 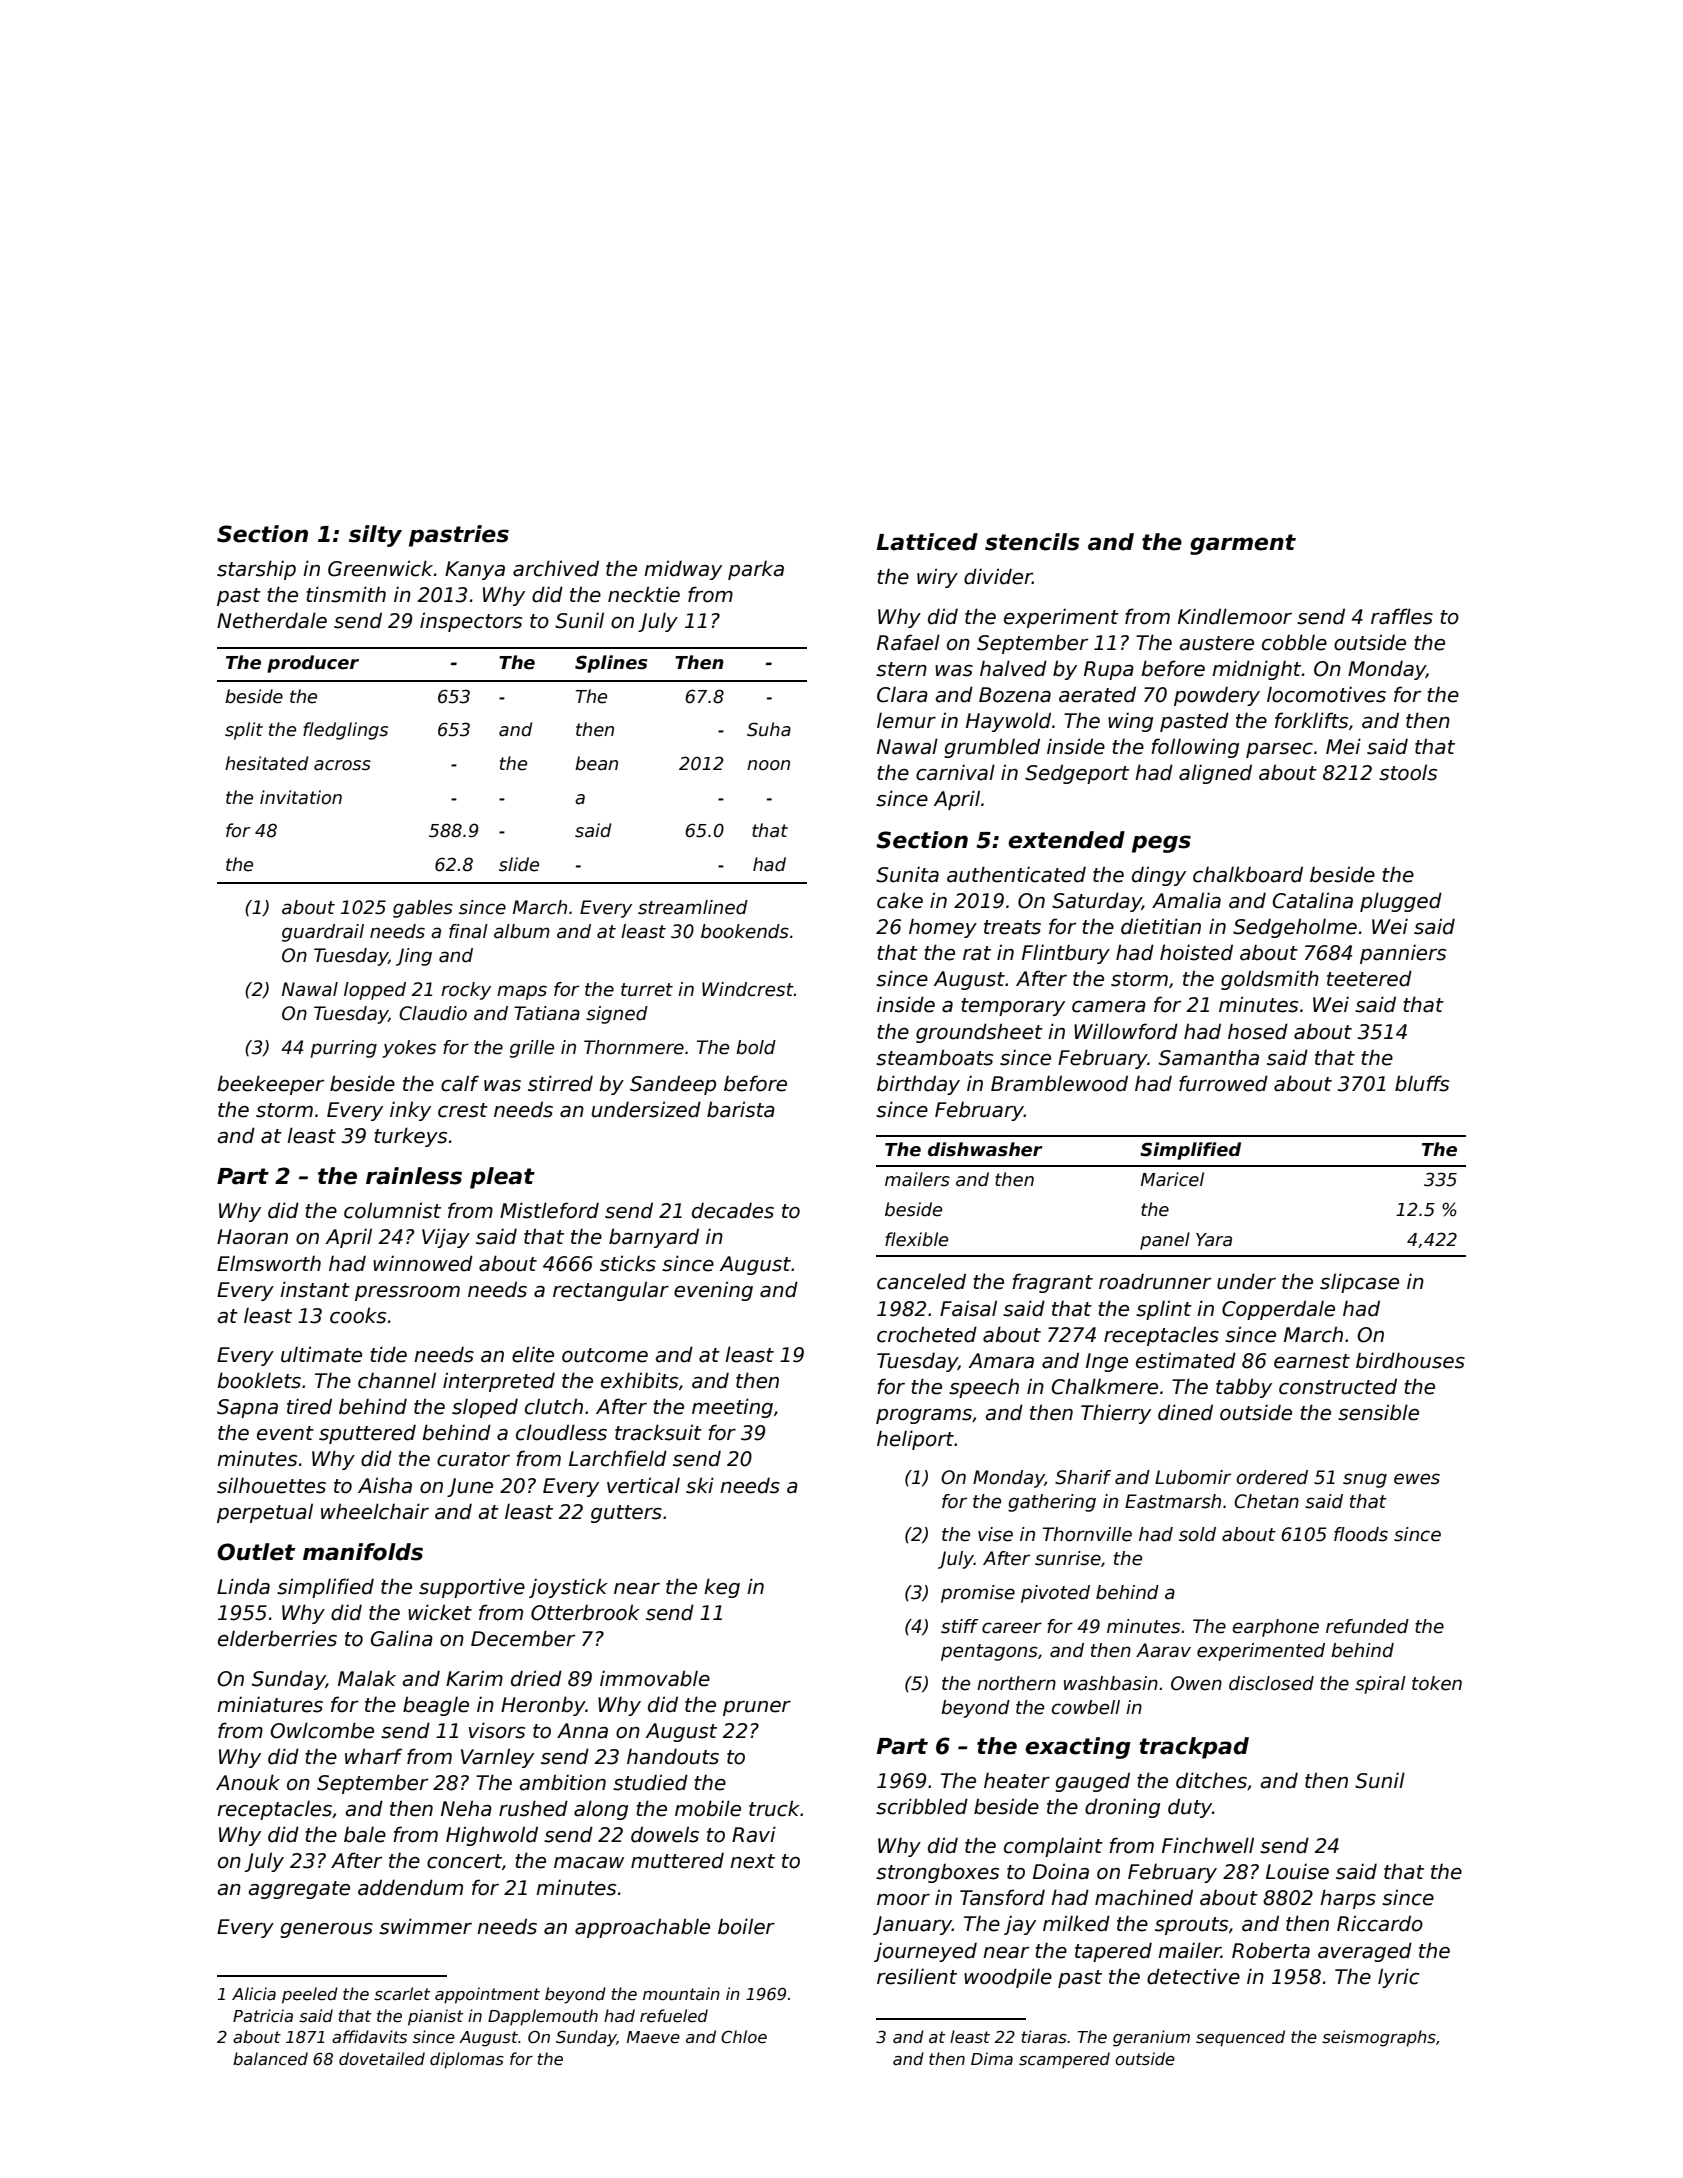 I want to click on sequenced, so click(x=1240, y=2038).
